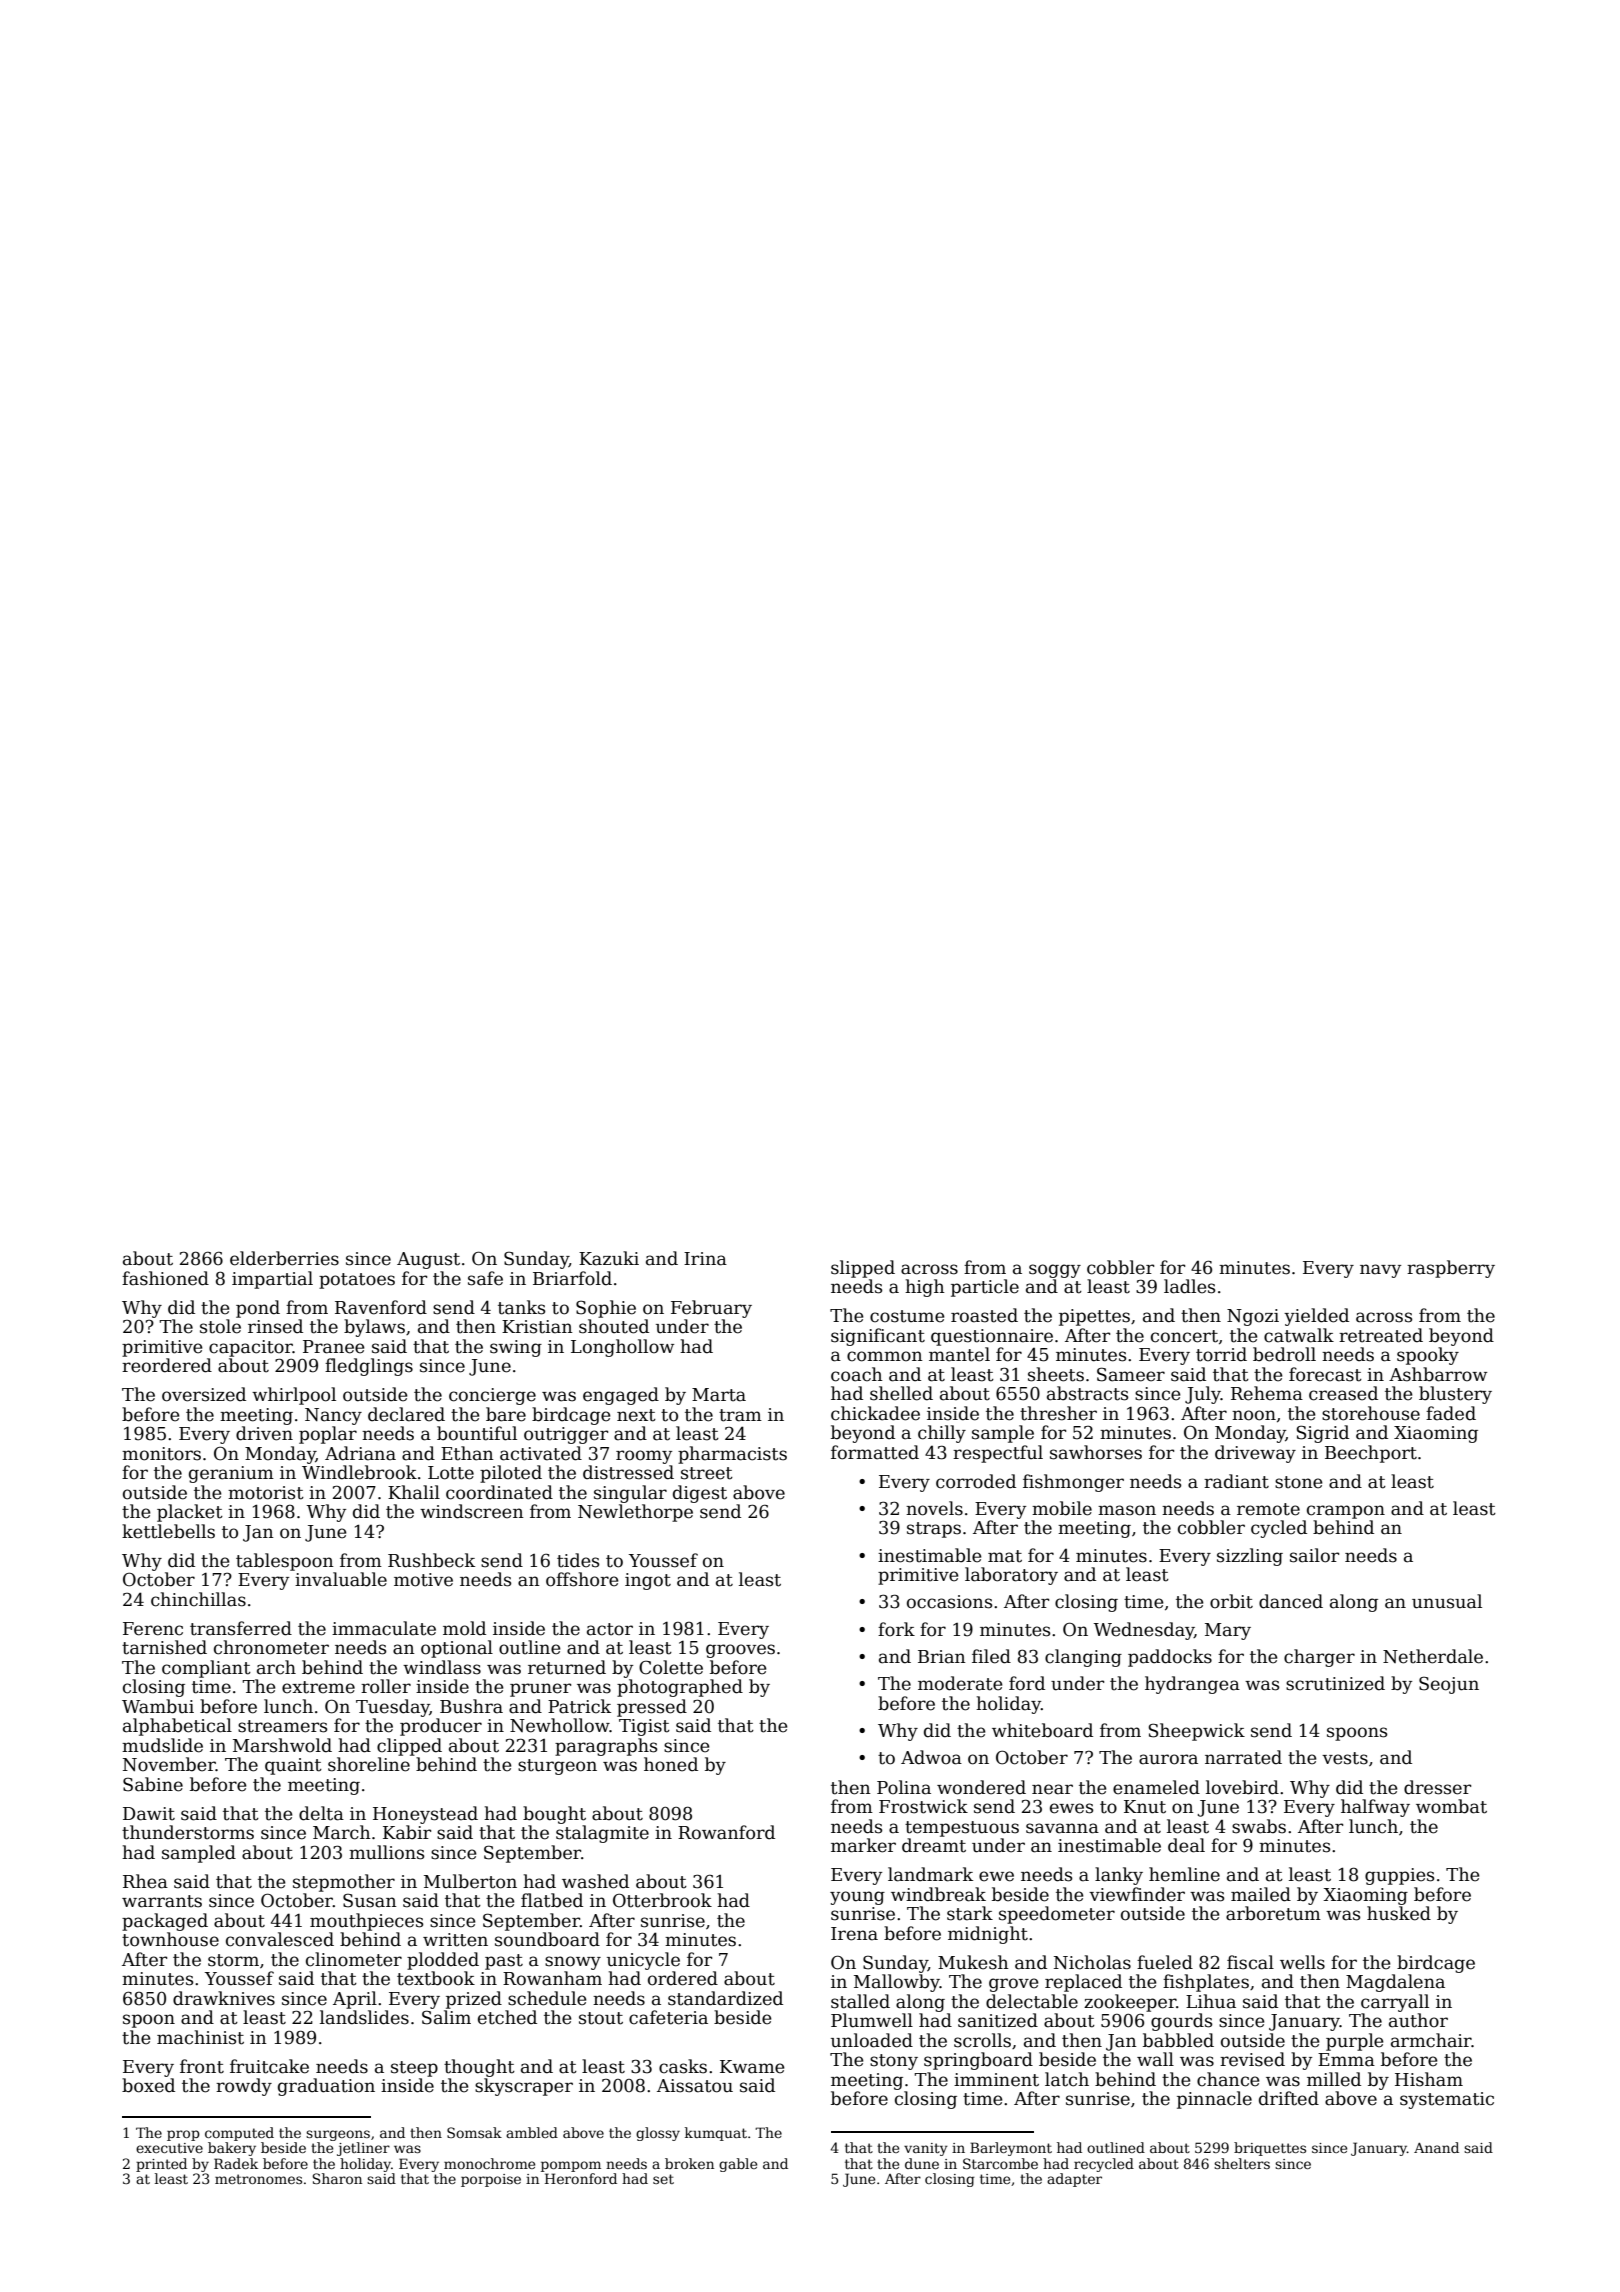  What do you see at coordinates (266, 1493) in the page?
I see `motorist` at bounding box center [266, 1493].
